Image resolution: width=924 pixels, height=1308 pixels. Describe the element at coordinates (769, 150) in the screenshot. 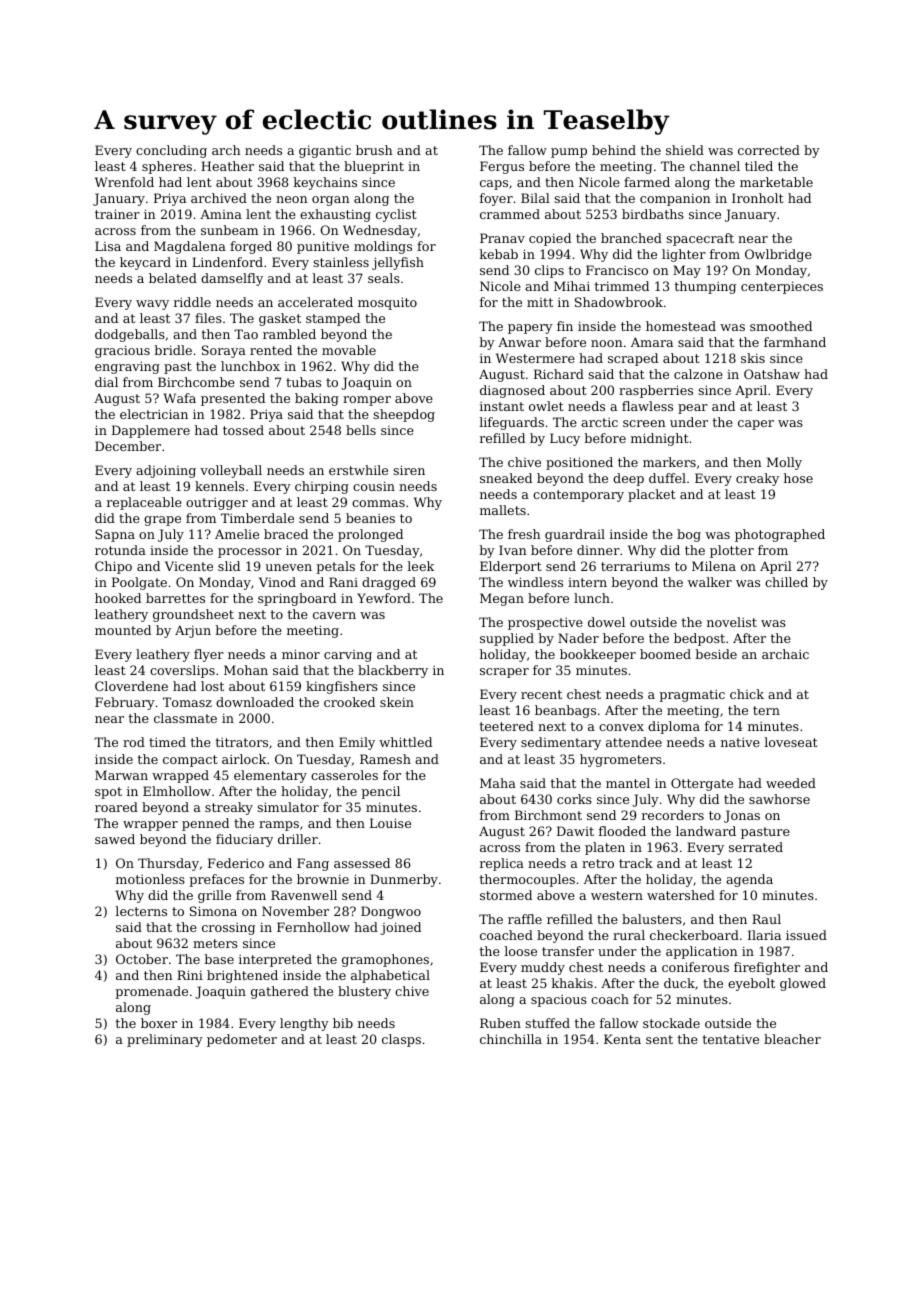

I see `corrected` at that location.
